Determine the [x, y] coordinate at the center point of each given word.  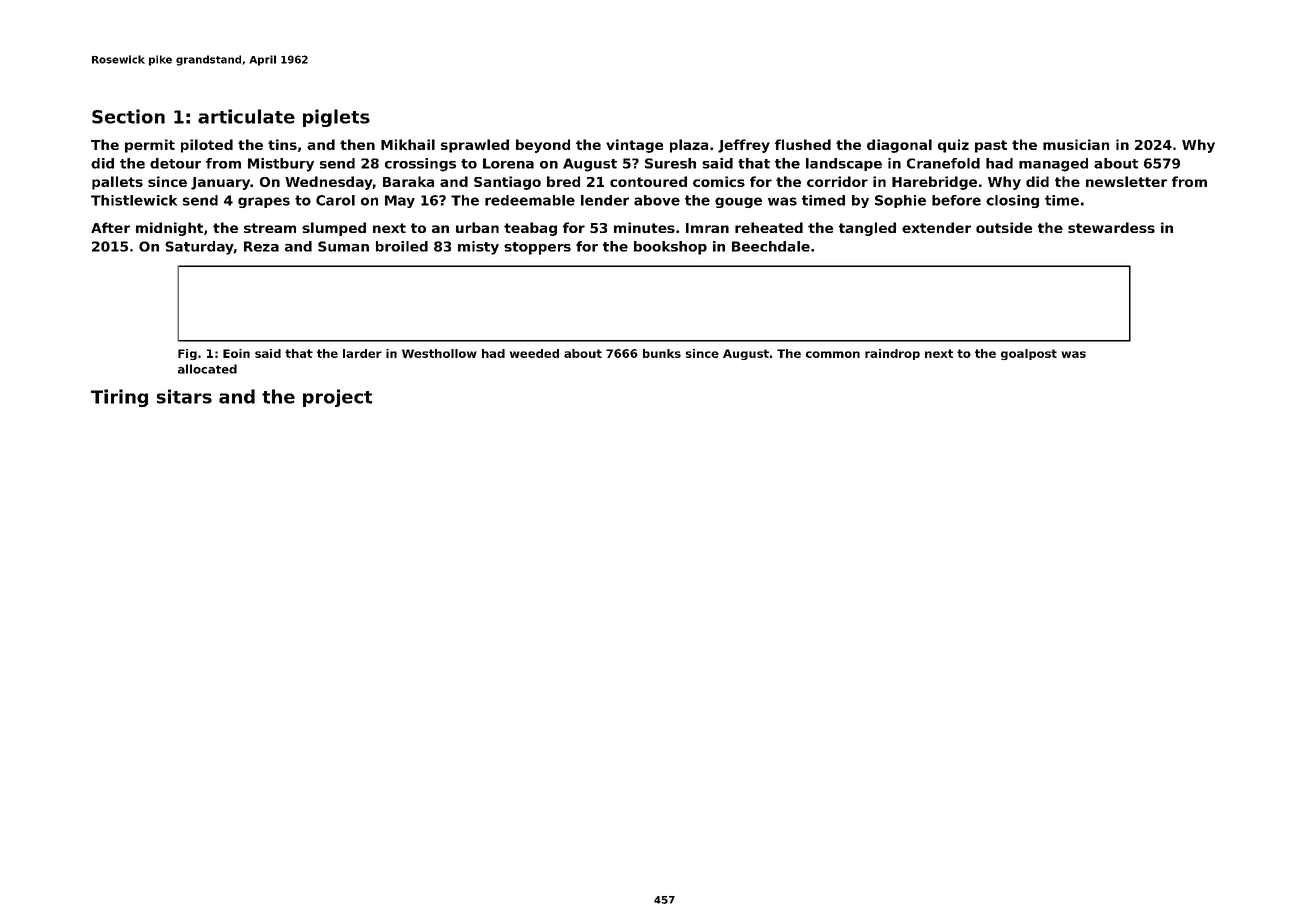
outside [1004, 227]
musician [1076, 144]
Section [128, 116]
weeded [534, 353]
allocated [207, 369]
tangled [867, 229]
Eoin [236, 353]
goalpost [1029, 354]
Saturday [199, 248]
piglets [336, 118]
